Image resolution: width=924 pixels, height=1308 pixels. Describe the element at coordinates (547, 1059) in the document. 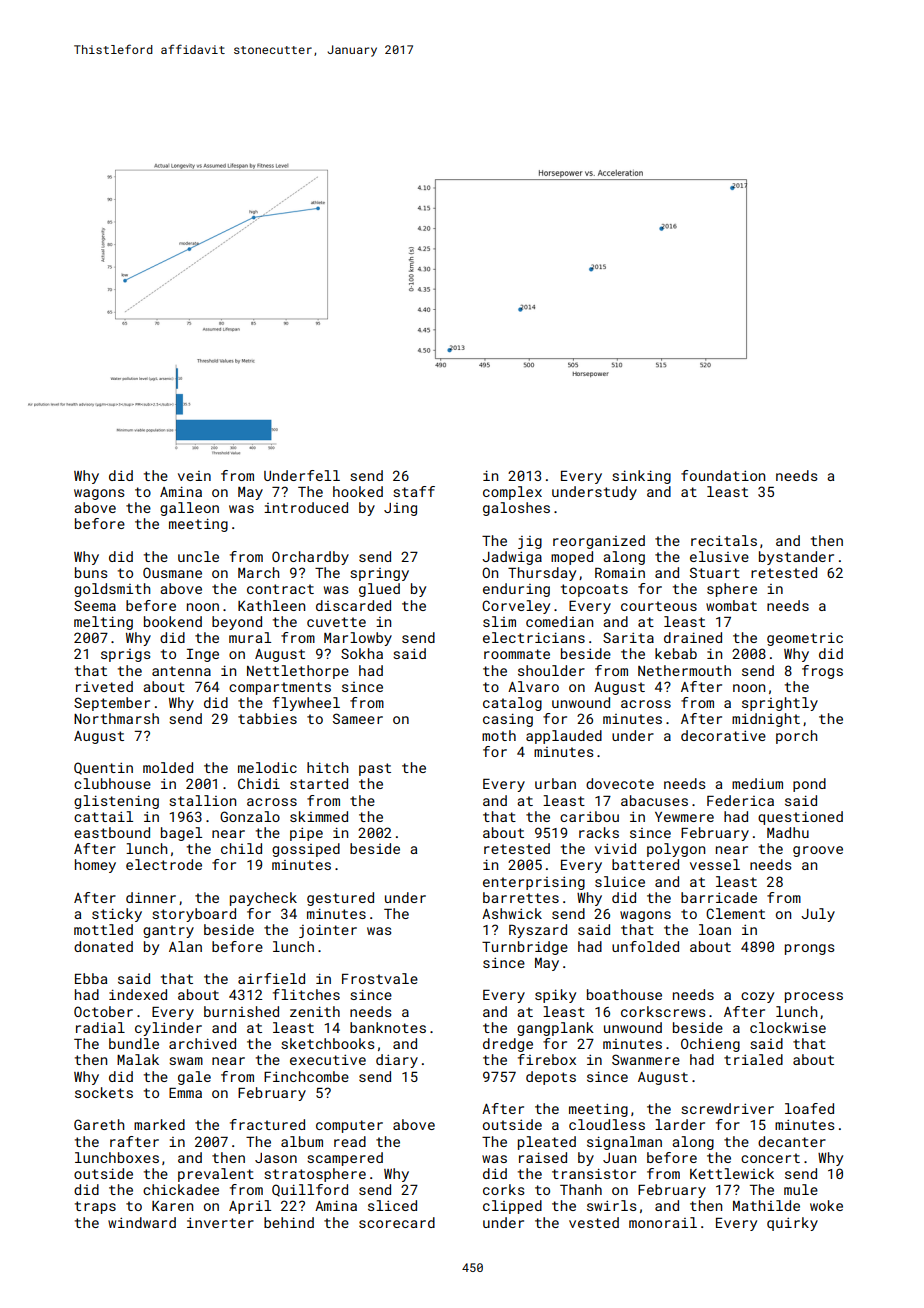

I see `firebox` at that location.
